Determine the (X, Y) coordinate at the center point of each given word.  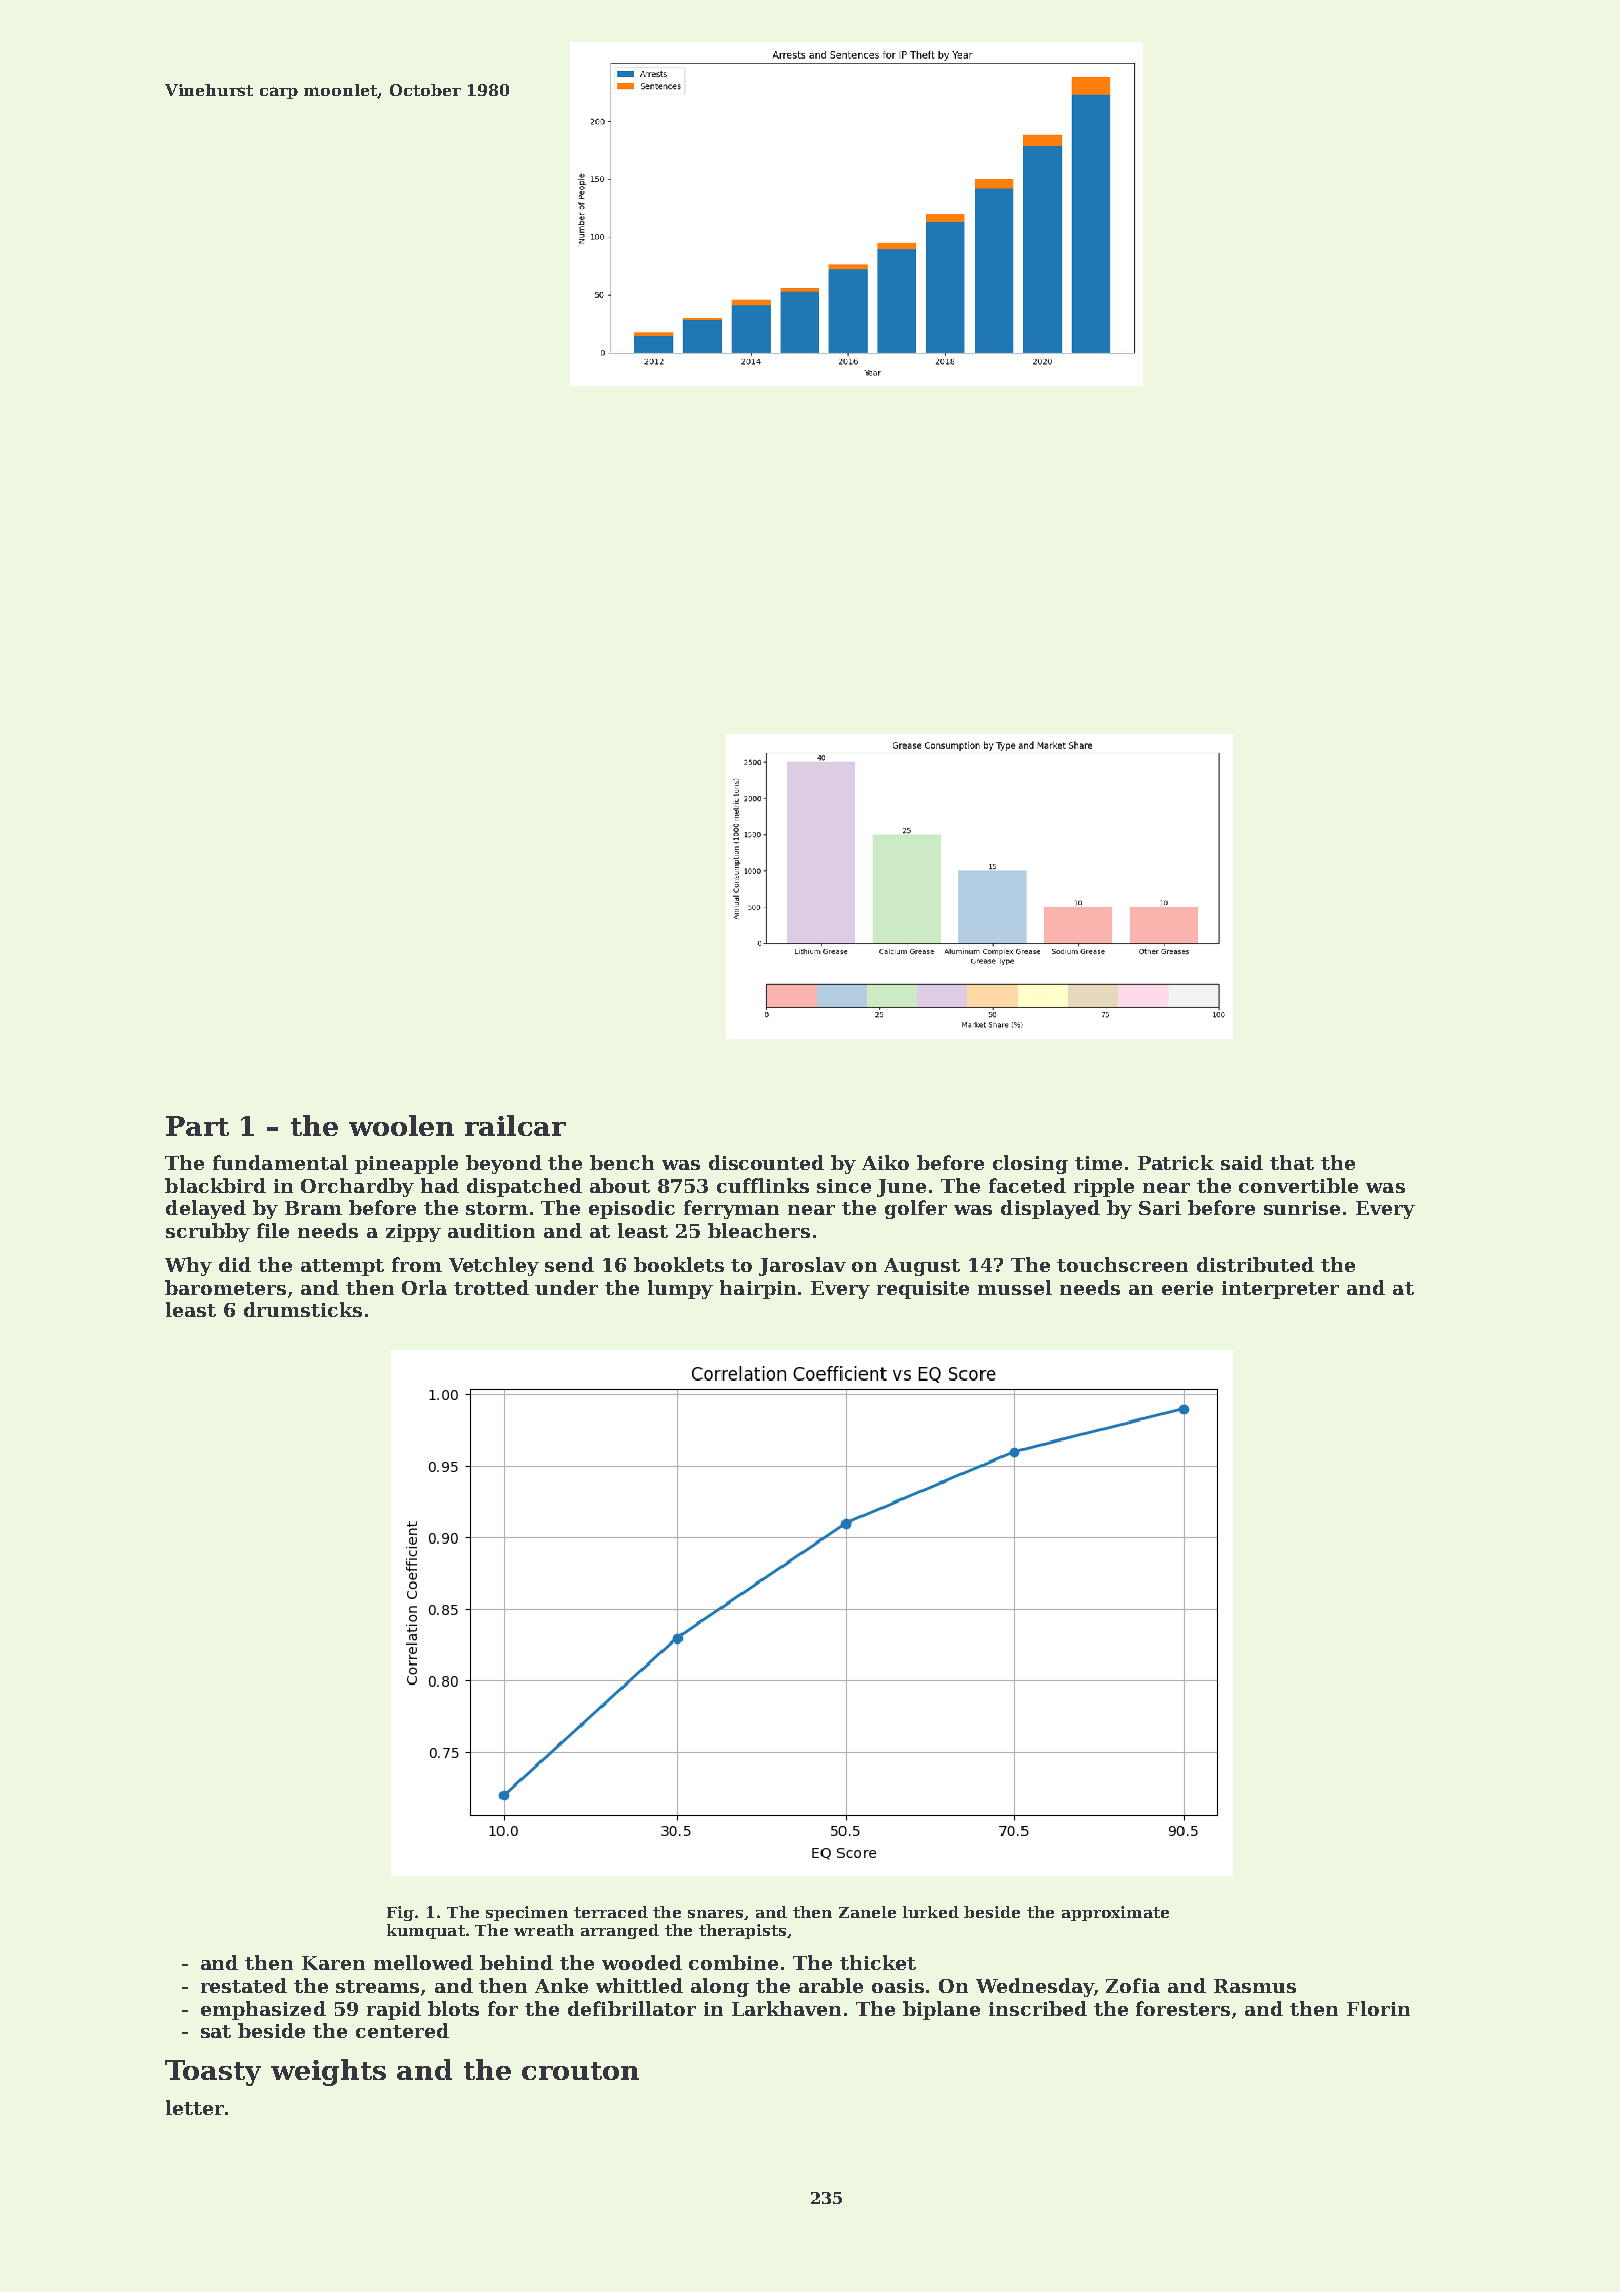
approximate (1115, 1913)
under (566, 1287)
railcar (515, 1125)
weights (328, 2072)
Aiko (885, 1162)
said (1242, 1162)
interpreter (1280, 1290)
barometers (225, 1287)
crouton (580, 2071)
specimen (527, 1913)
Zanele (867, 1912)
